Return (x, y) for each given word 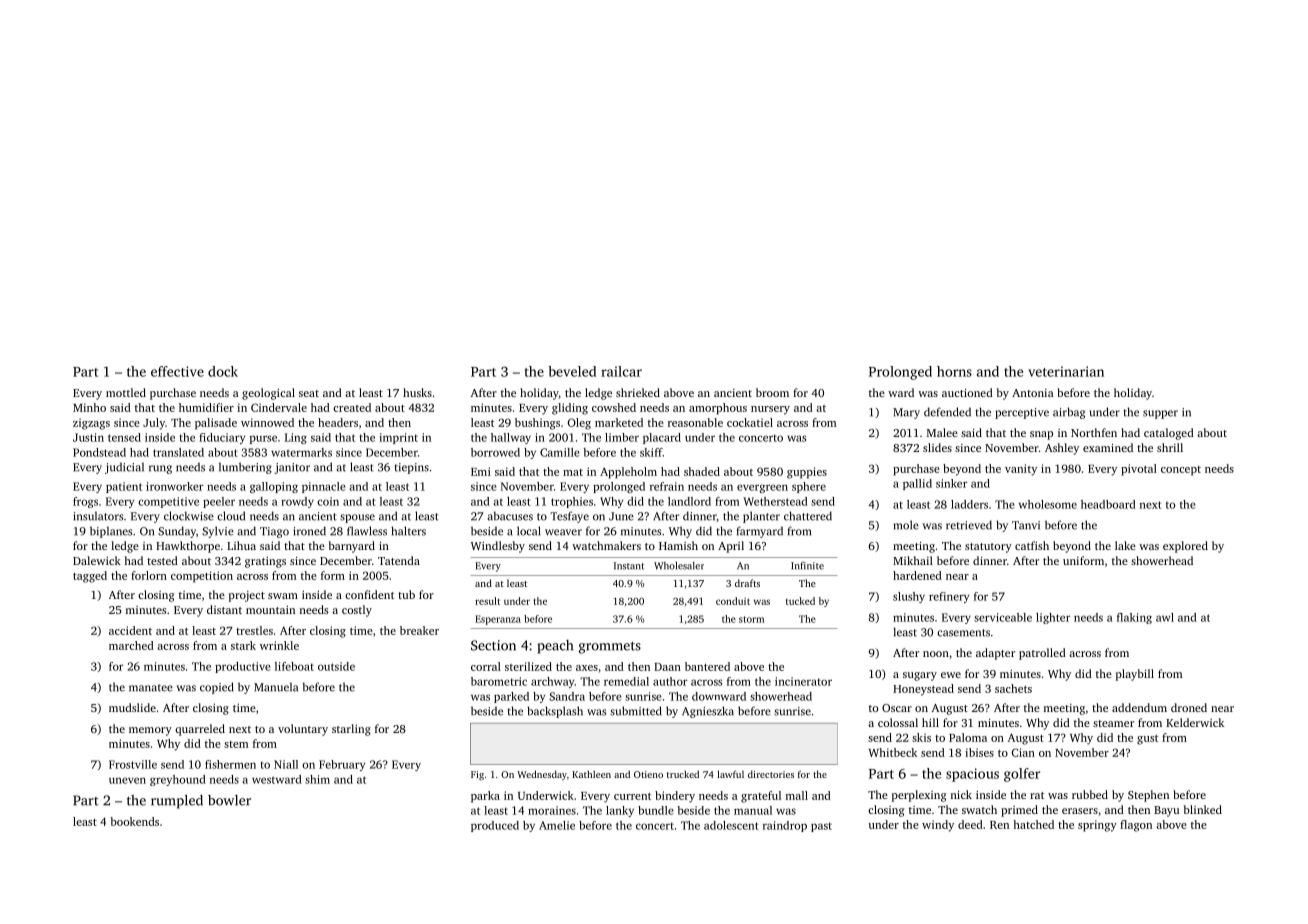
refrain (667, 486)
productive (243, 667)
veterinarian (1066, 371)
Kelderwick (1195, 722)
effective (177, 371)
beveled (572, 371)
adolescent (731, 825)
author (670, 681)
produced (495, 826)
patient (124, 487)
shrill (1170, 447)
